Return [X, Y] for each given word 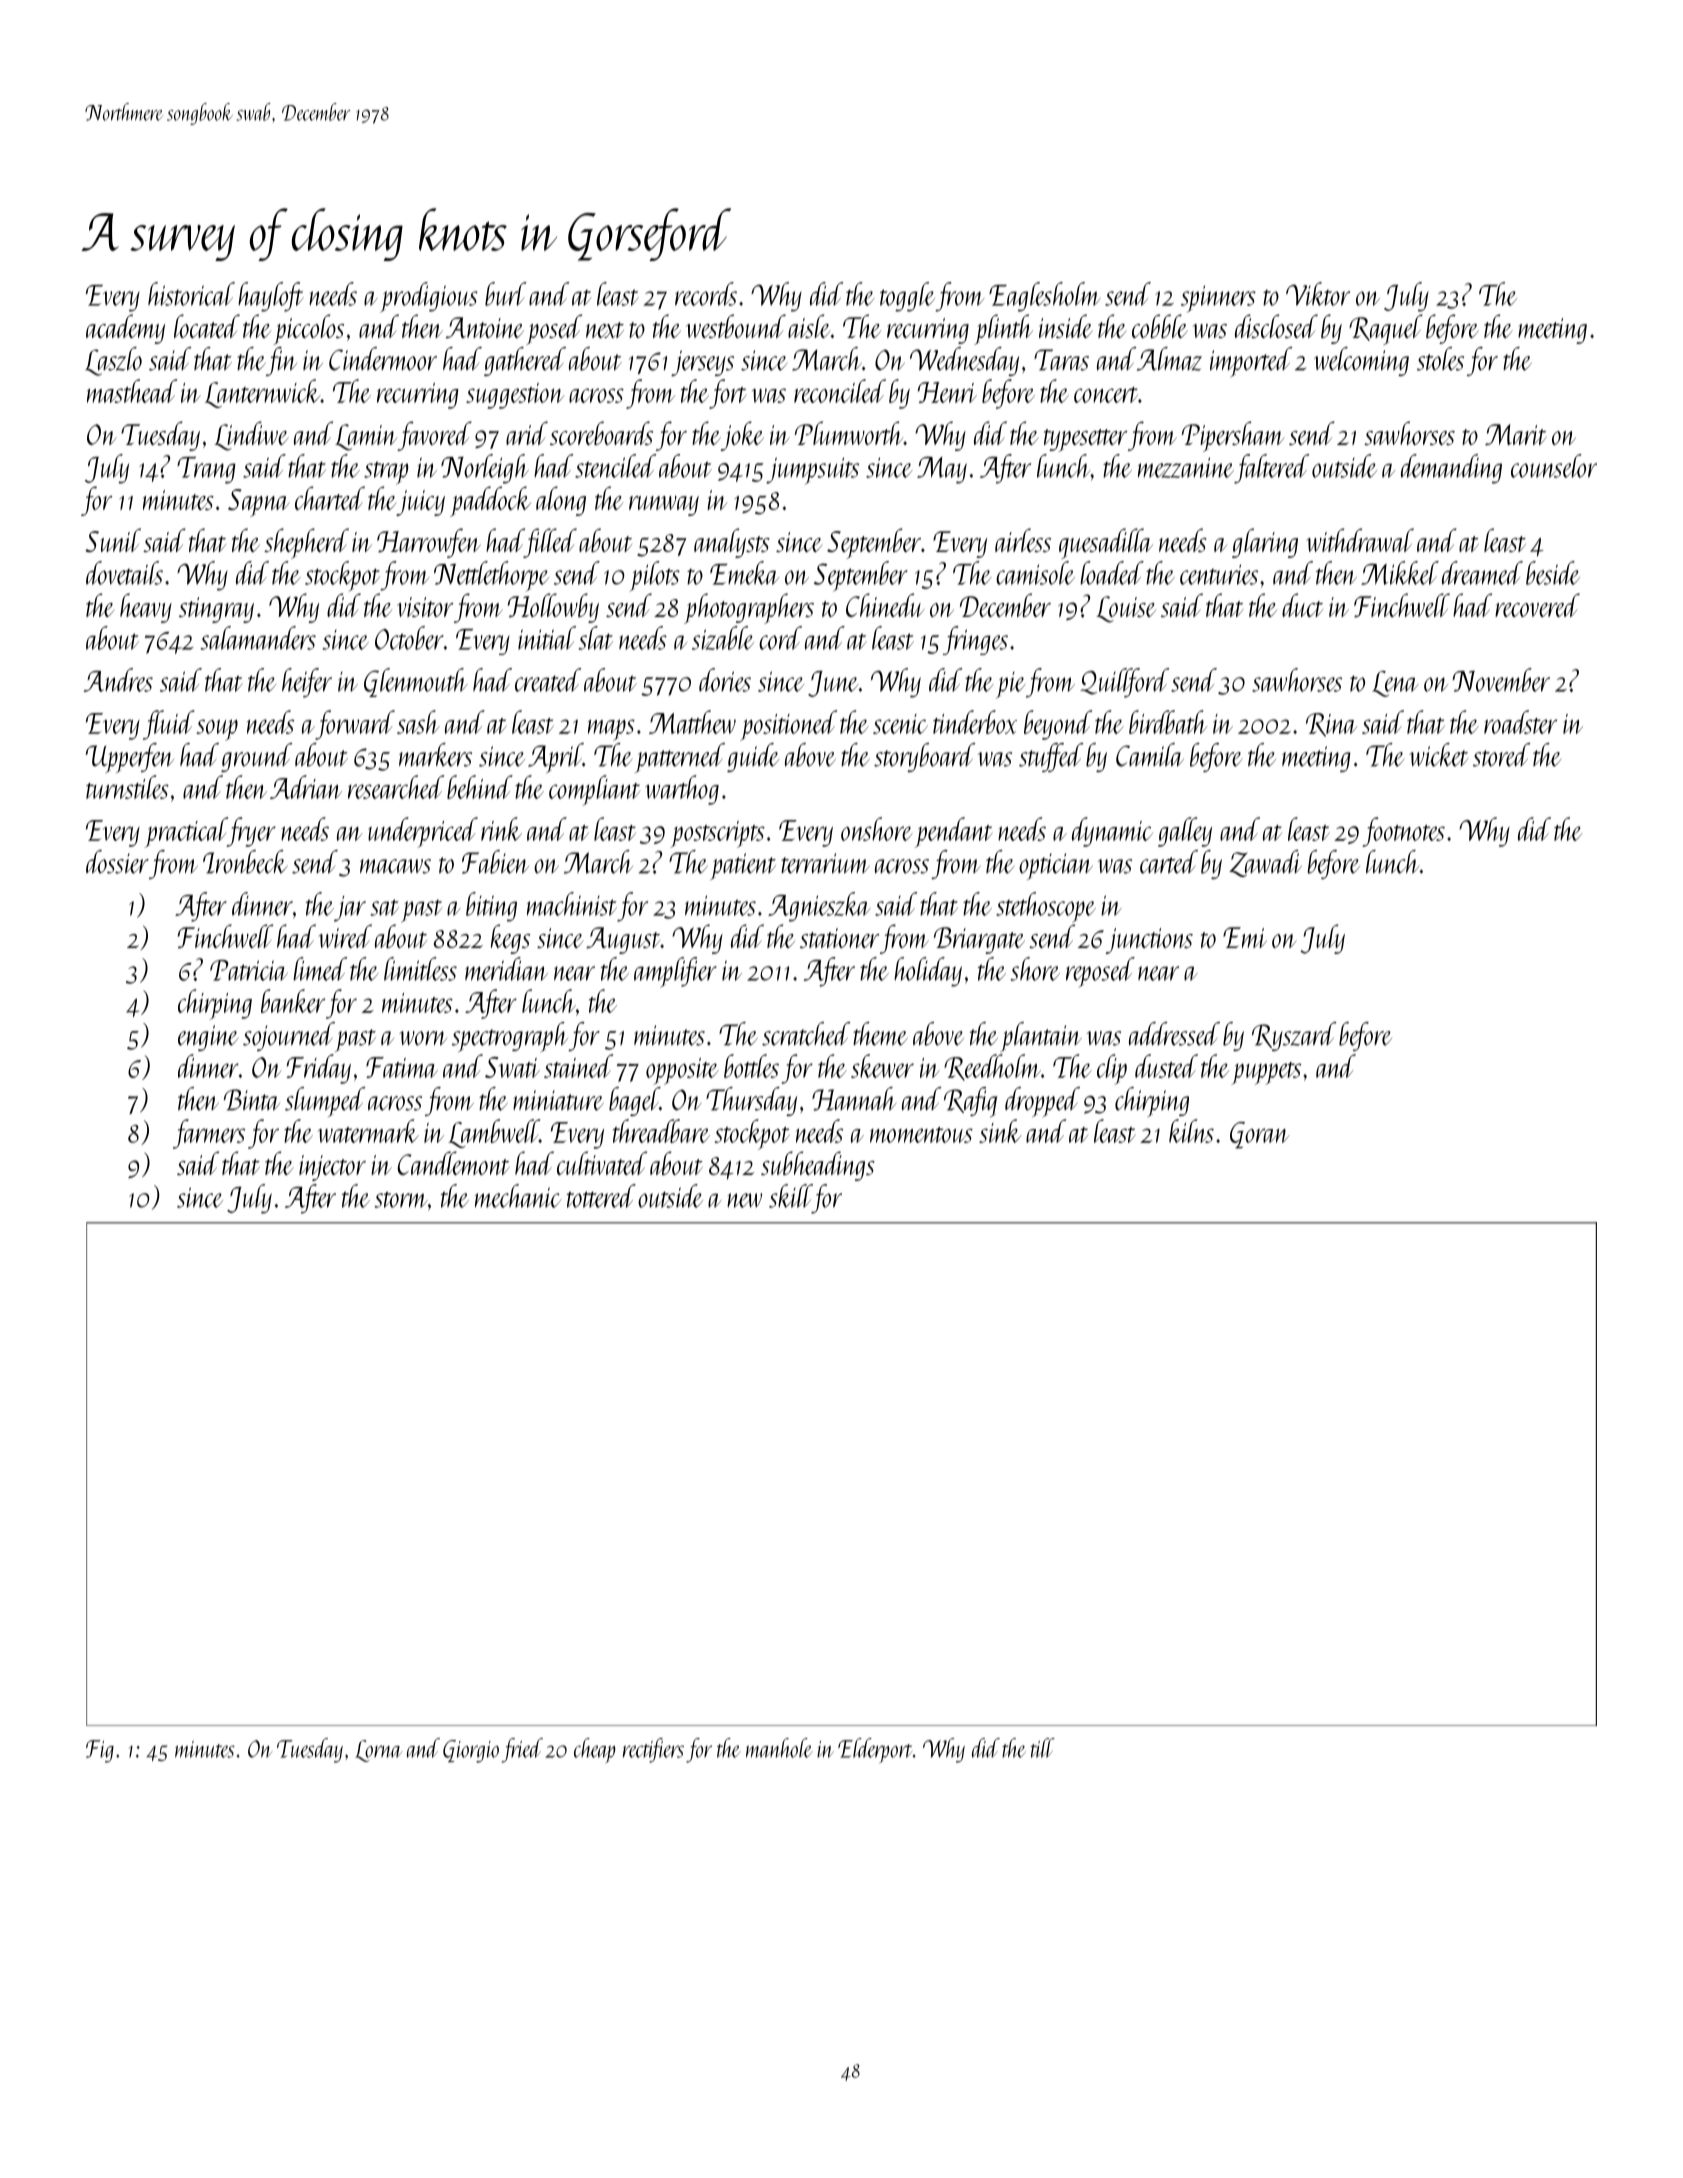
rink [501, 829]
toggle [907, 297]
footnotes [1403, 832]
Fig [100, 1751]
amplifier [675, 972]
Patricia [249, 970]
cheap [594, 1750]
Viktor [1318, 294]
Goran [1259, 1135]
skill [790, 1196]
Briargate [979, 940]
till [1043, 1748]
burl [506, 294]
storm [401, 1199]
